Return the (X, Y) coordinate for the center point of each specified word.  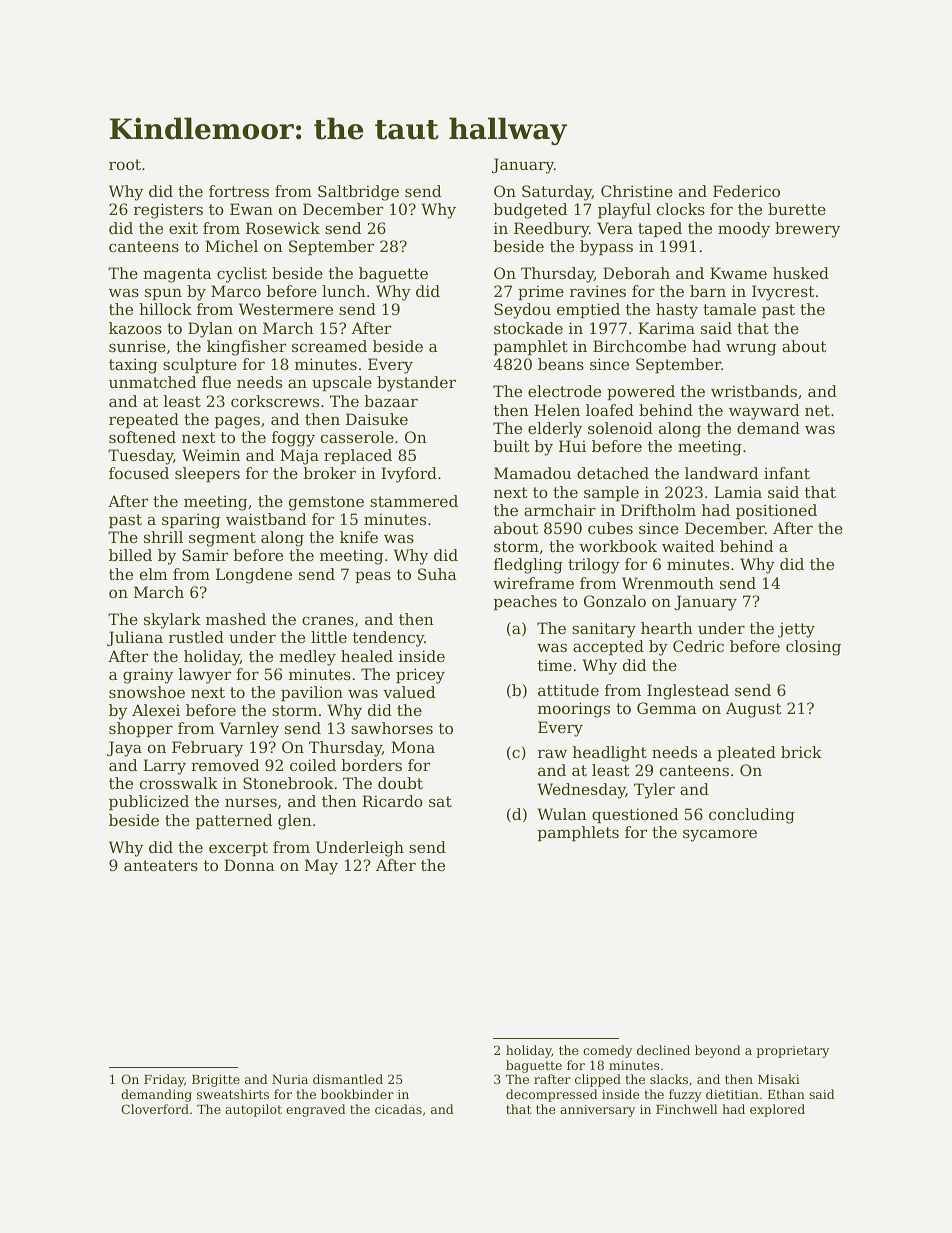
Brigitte (216, 1081)
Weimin (211, 455)
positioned (776, 511)
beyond (718, 1051)
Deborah (636, 273)
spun (163, 294)
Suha (437, 574)
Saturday (557, 193)
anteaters (161, 865)
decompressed (552, 1095)
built (512, 446)
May (321, 867)
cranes (328, 620)
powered (641, 392)
